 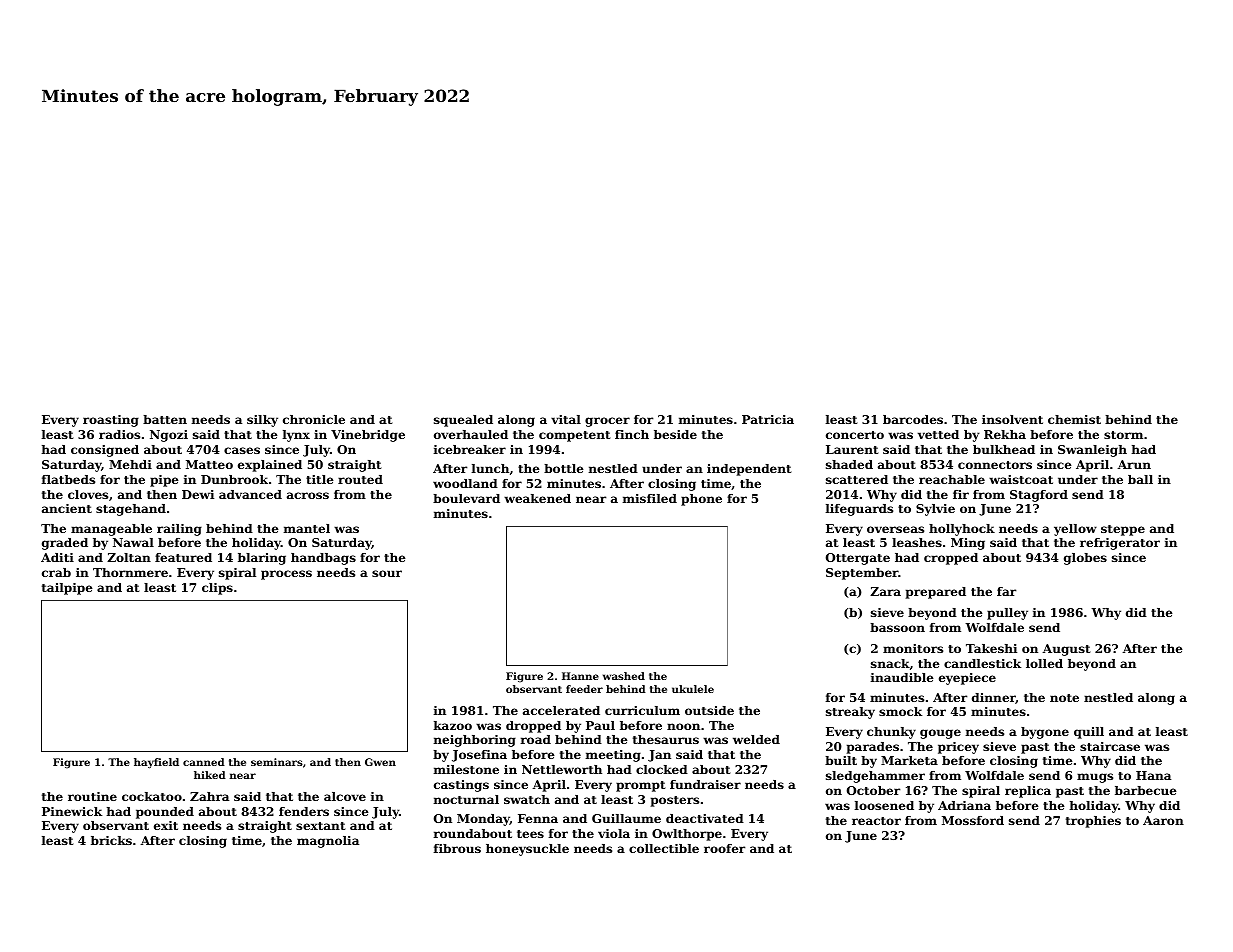 I want to click on inaudible, so click(x=902, y=677).
